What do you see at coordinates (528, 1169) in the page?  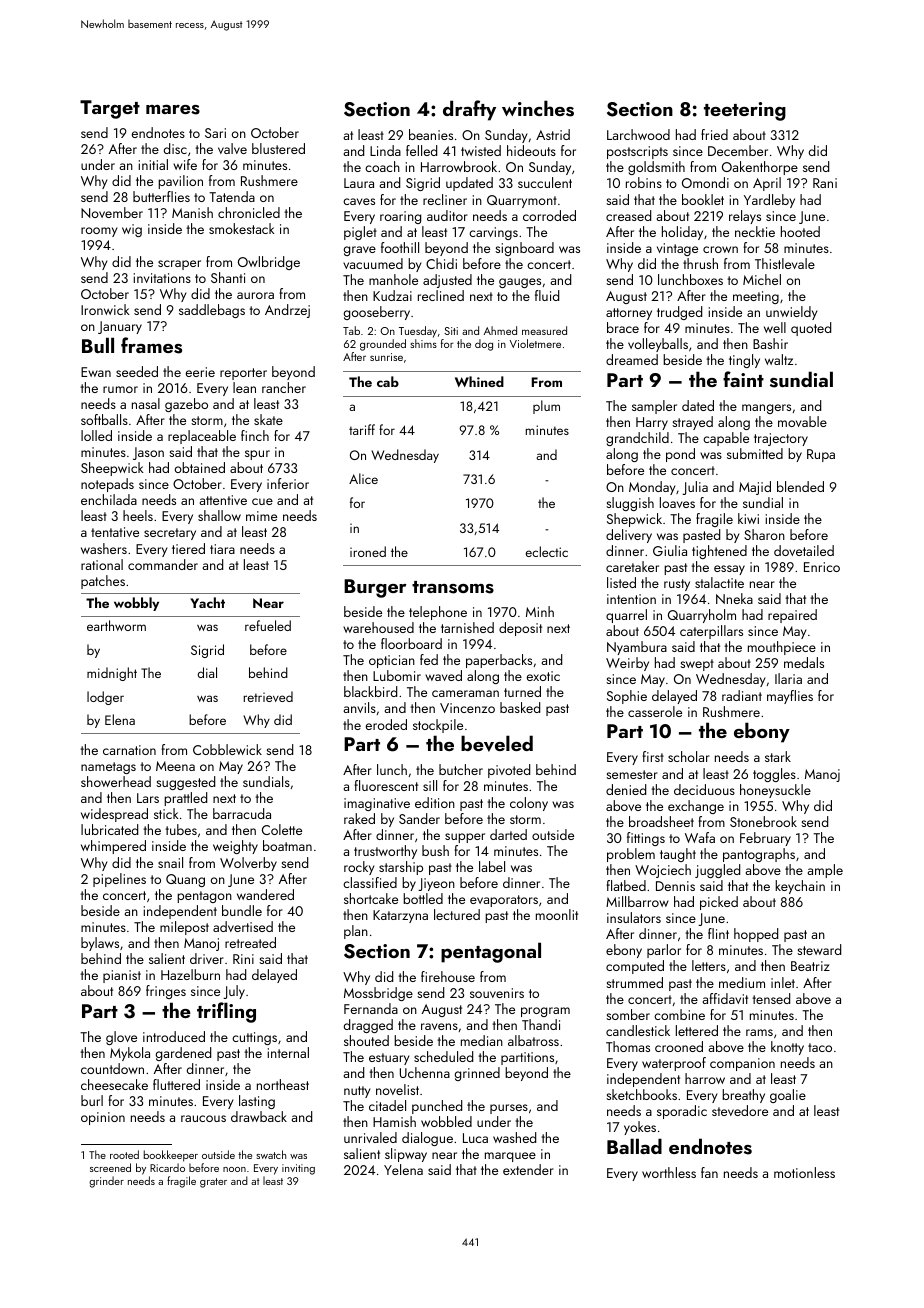 I see `extender` at bounding box center [528, 1169].
